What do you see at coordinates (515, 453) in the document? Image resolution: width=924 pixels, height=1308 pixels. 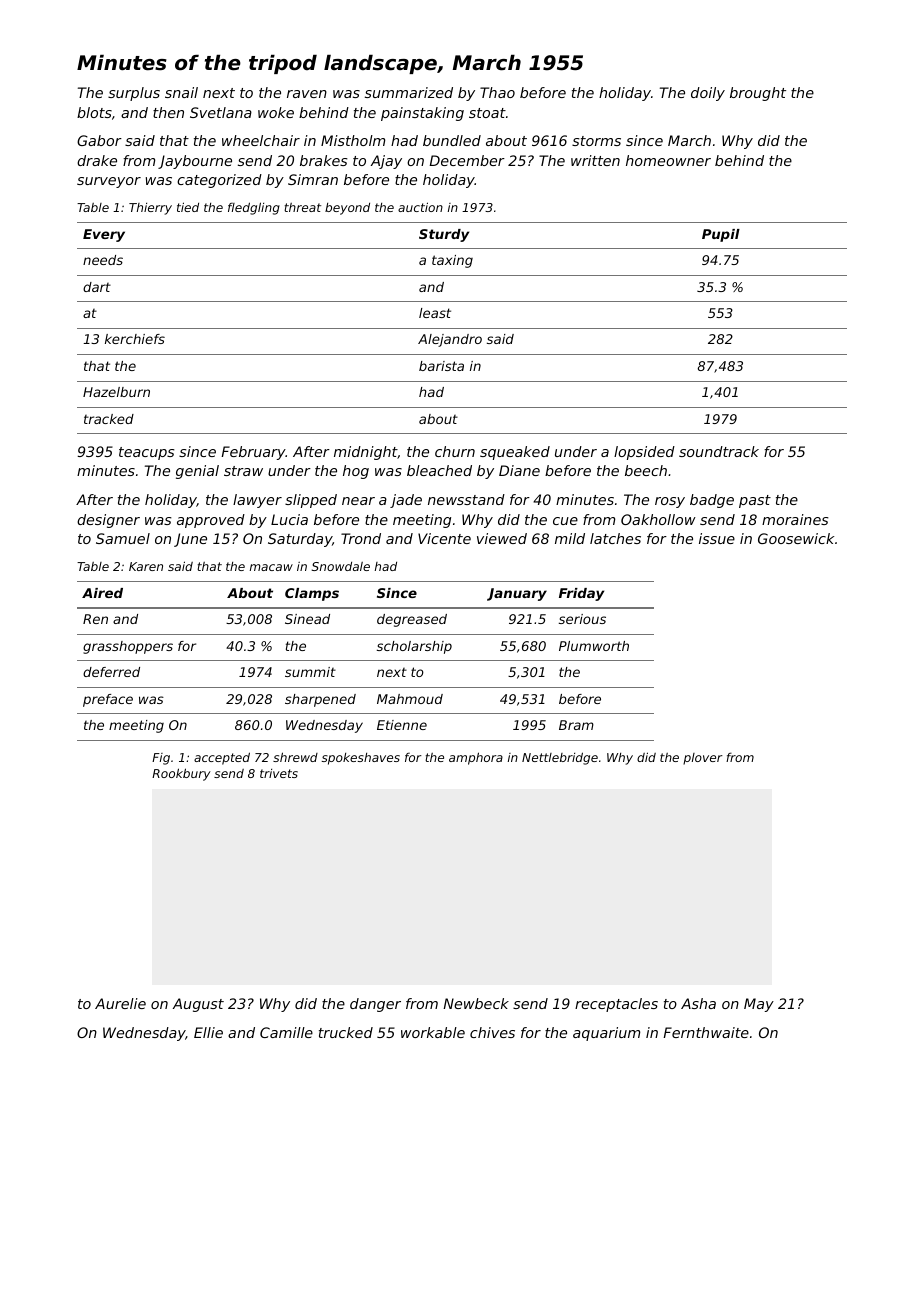 I see `squeaked` at bounding box center [515, 453].
